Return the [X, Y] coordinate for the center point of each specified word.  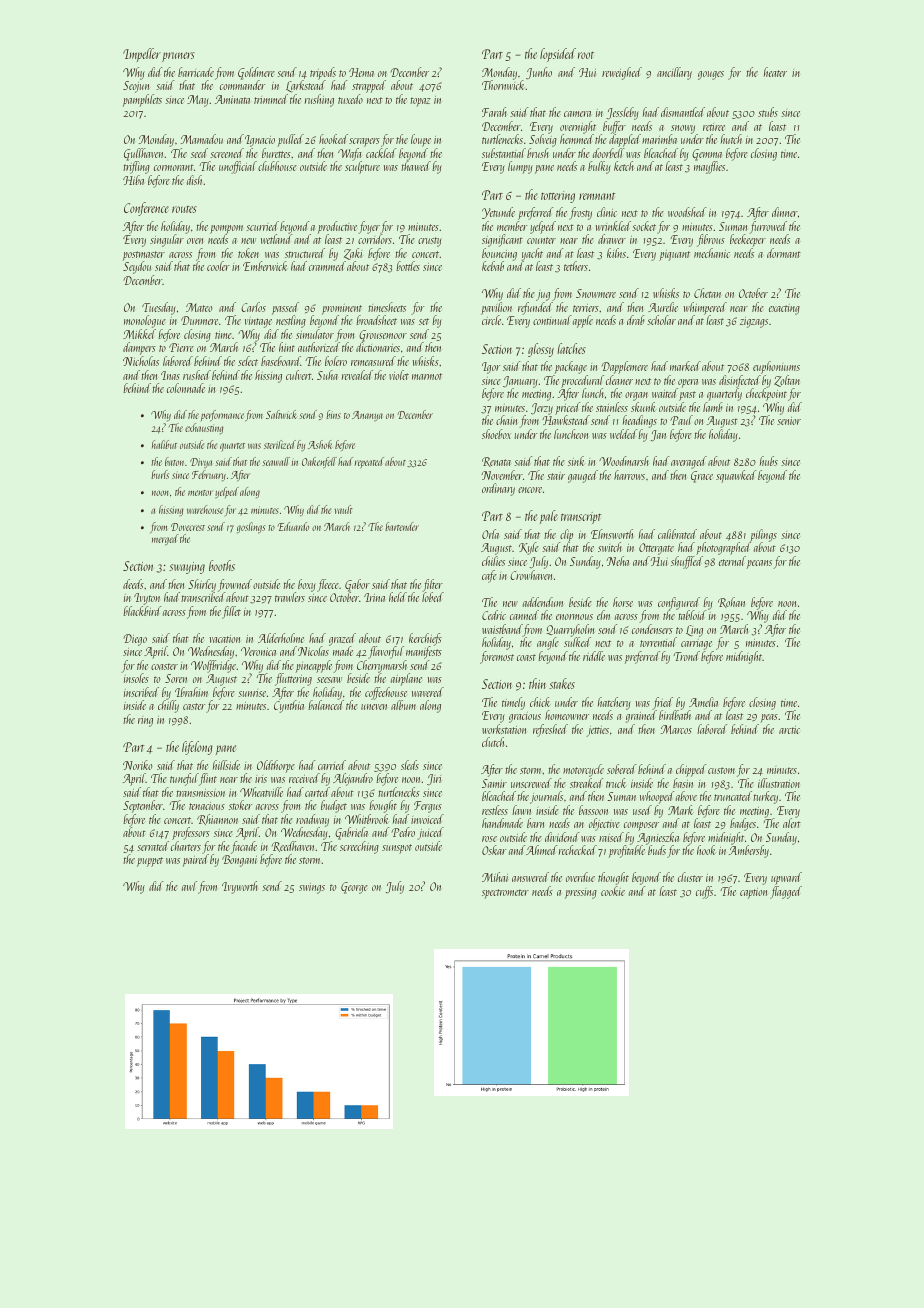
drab [635, 320]
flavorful [386, 652]
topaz [420, 102]
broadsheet [376, 320]
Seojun [136, 87]
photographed [722, 549]
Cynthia [289, 706]
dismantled [683, 112]
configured [679, 603]
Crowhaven [531, 575]
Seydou [137, 268]
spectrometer [505, 894]
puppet [150, 862]
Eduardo [293, 526]
